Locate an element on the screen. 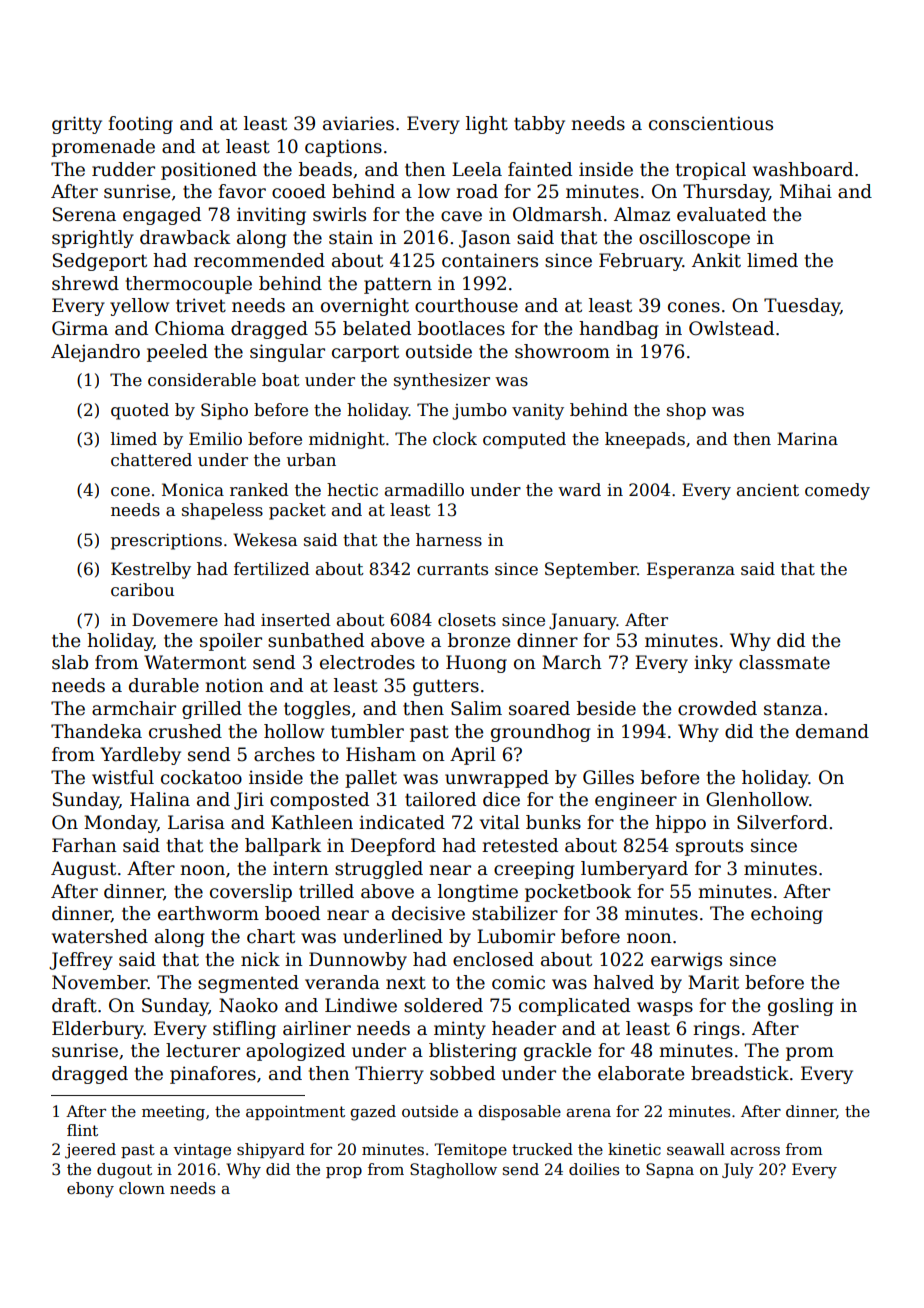  September is located at coordinates (591, 570).
